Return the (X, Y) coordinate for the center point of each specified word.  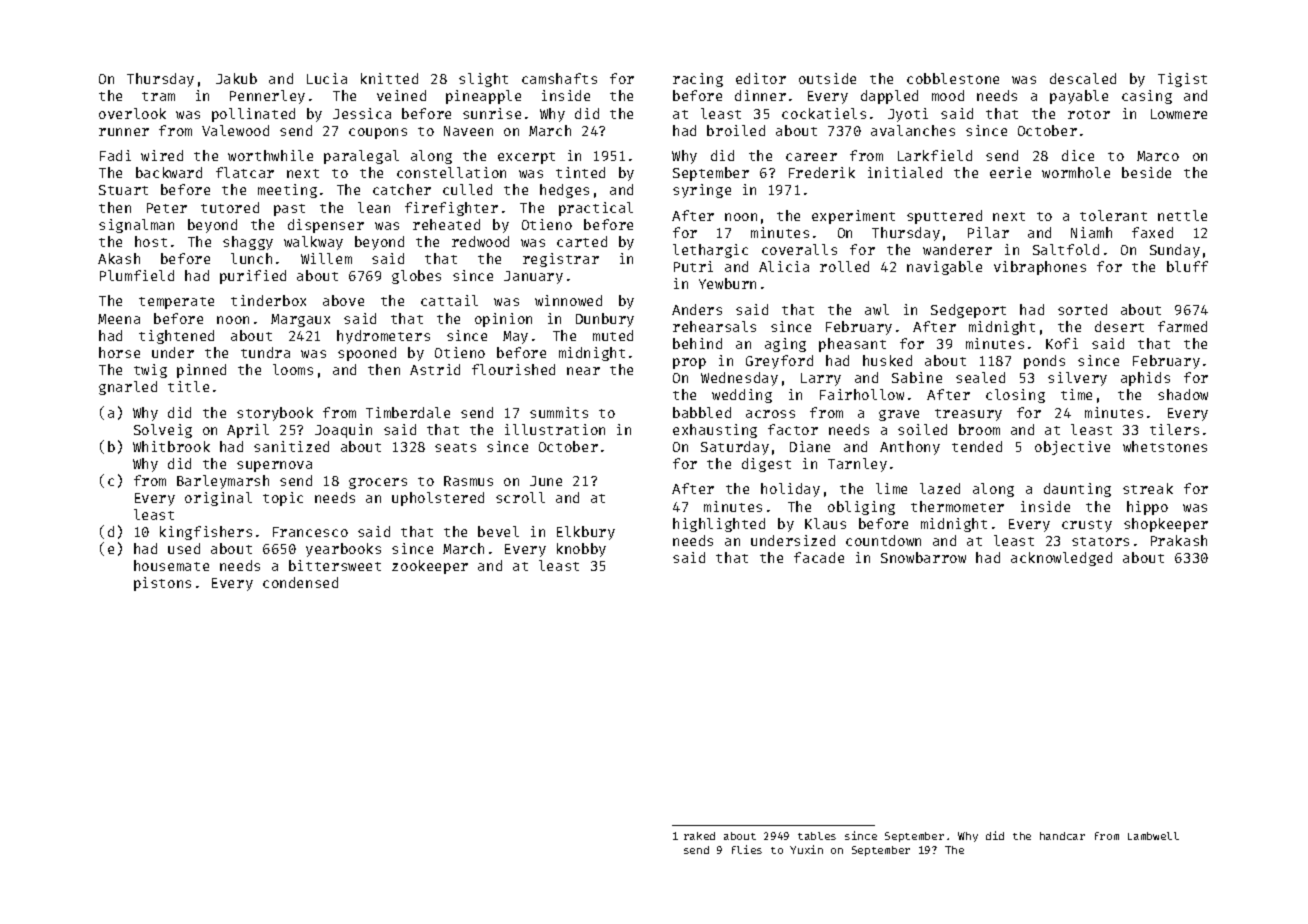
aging (785, 345)
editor (761, 78)
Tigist (1182, 80)
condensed (300, 582)
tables (817, 836)
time (1076, 394)
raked (699, 836)
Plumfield (137, 275)
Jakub (236, 78)
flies (747, 849)
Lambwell (1153, 836)
